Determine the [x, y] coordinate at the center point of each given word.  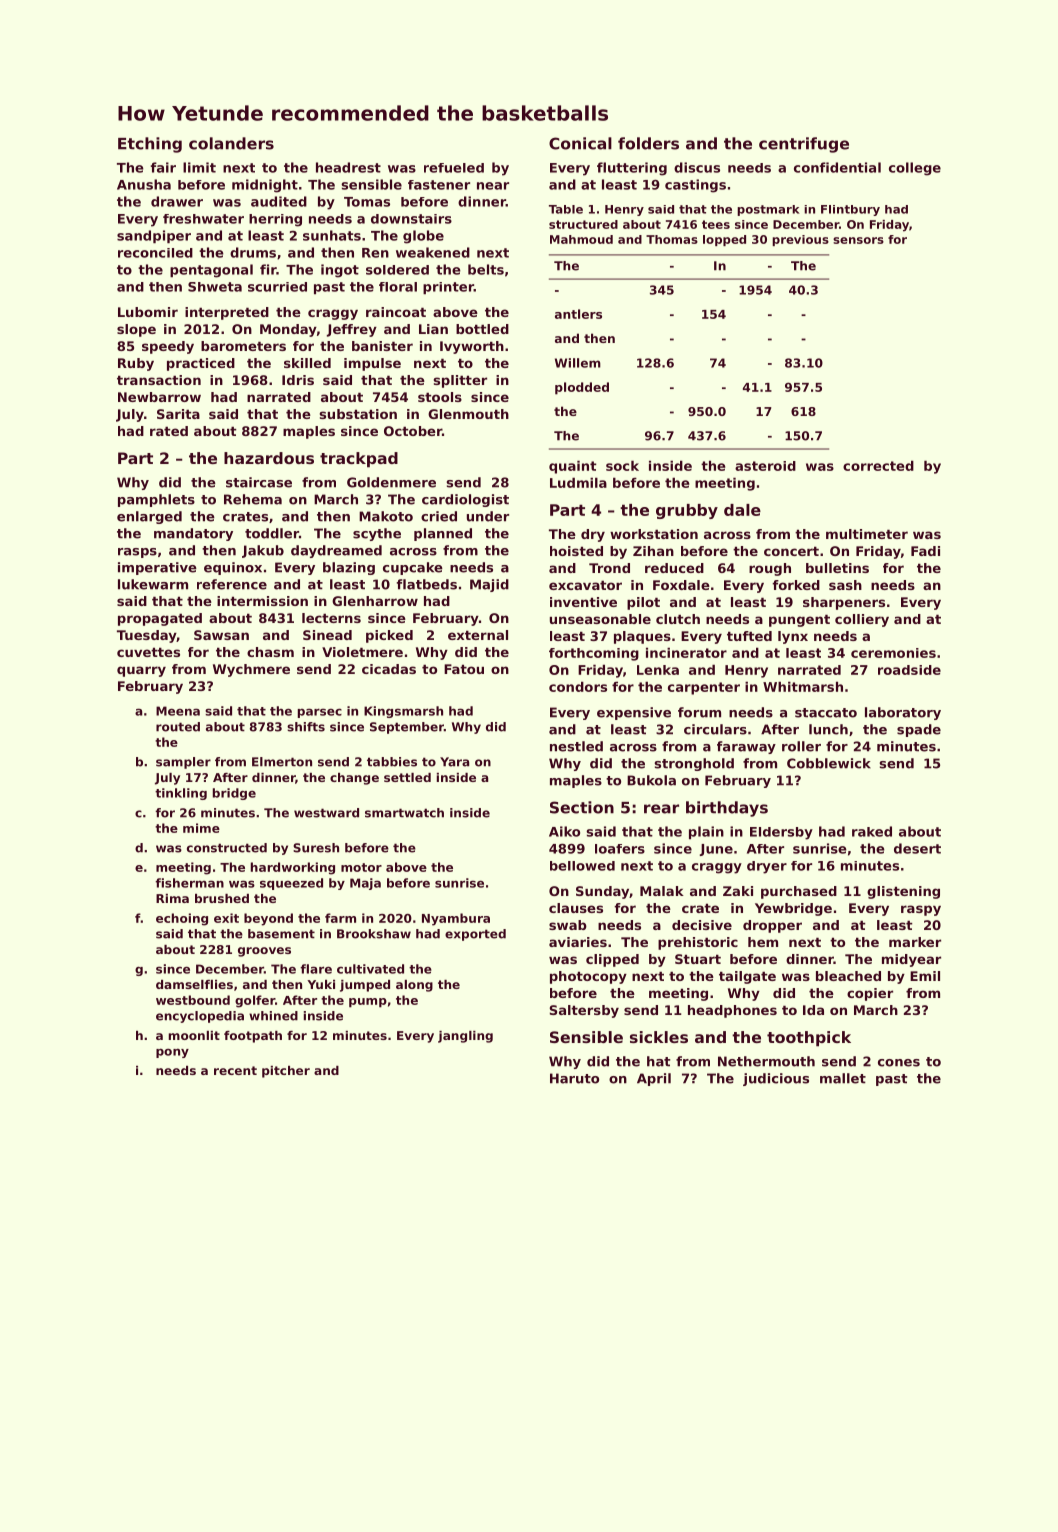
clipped [612, 960]
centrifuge [804, 145]
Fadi [925, 551]
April [654, 1079]
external [478, 635]
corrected [878, 466]
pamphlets [156, 500]
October [413, 431]
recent [235, 1070]
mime [201, 828]
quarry [141, 671]
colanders [231, 143]
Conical [580, 143]
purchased [799, 892]
